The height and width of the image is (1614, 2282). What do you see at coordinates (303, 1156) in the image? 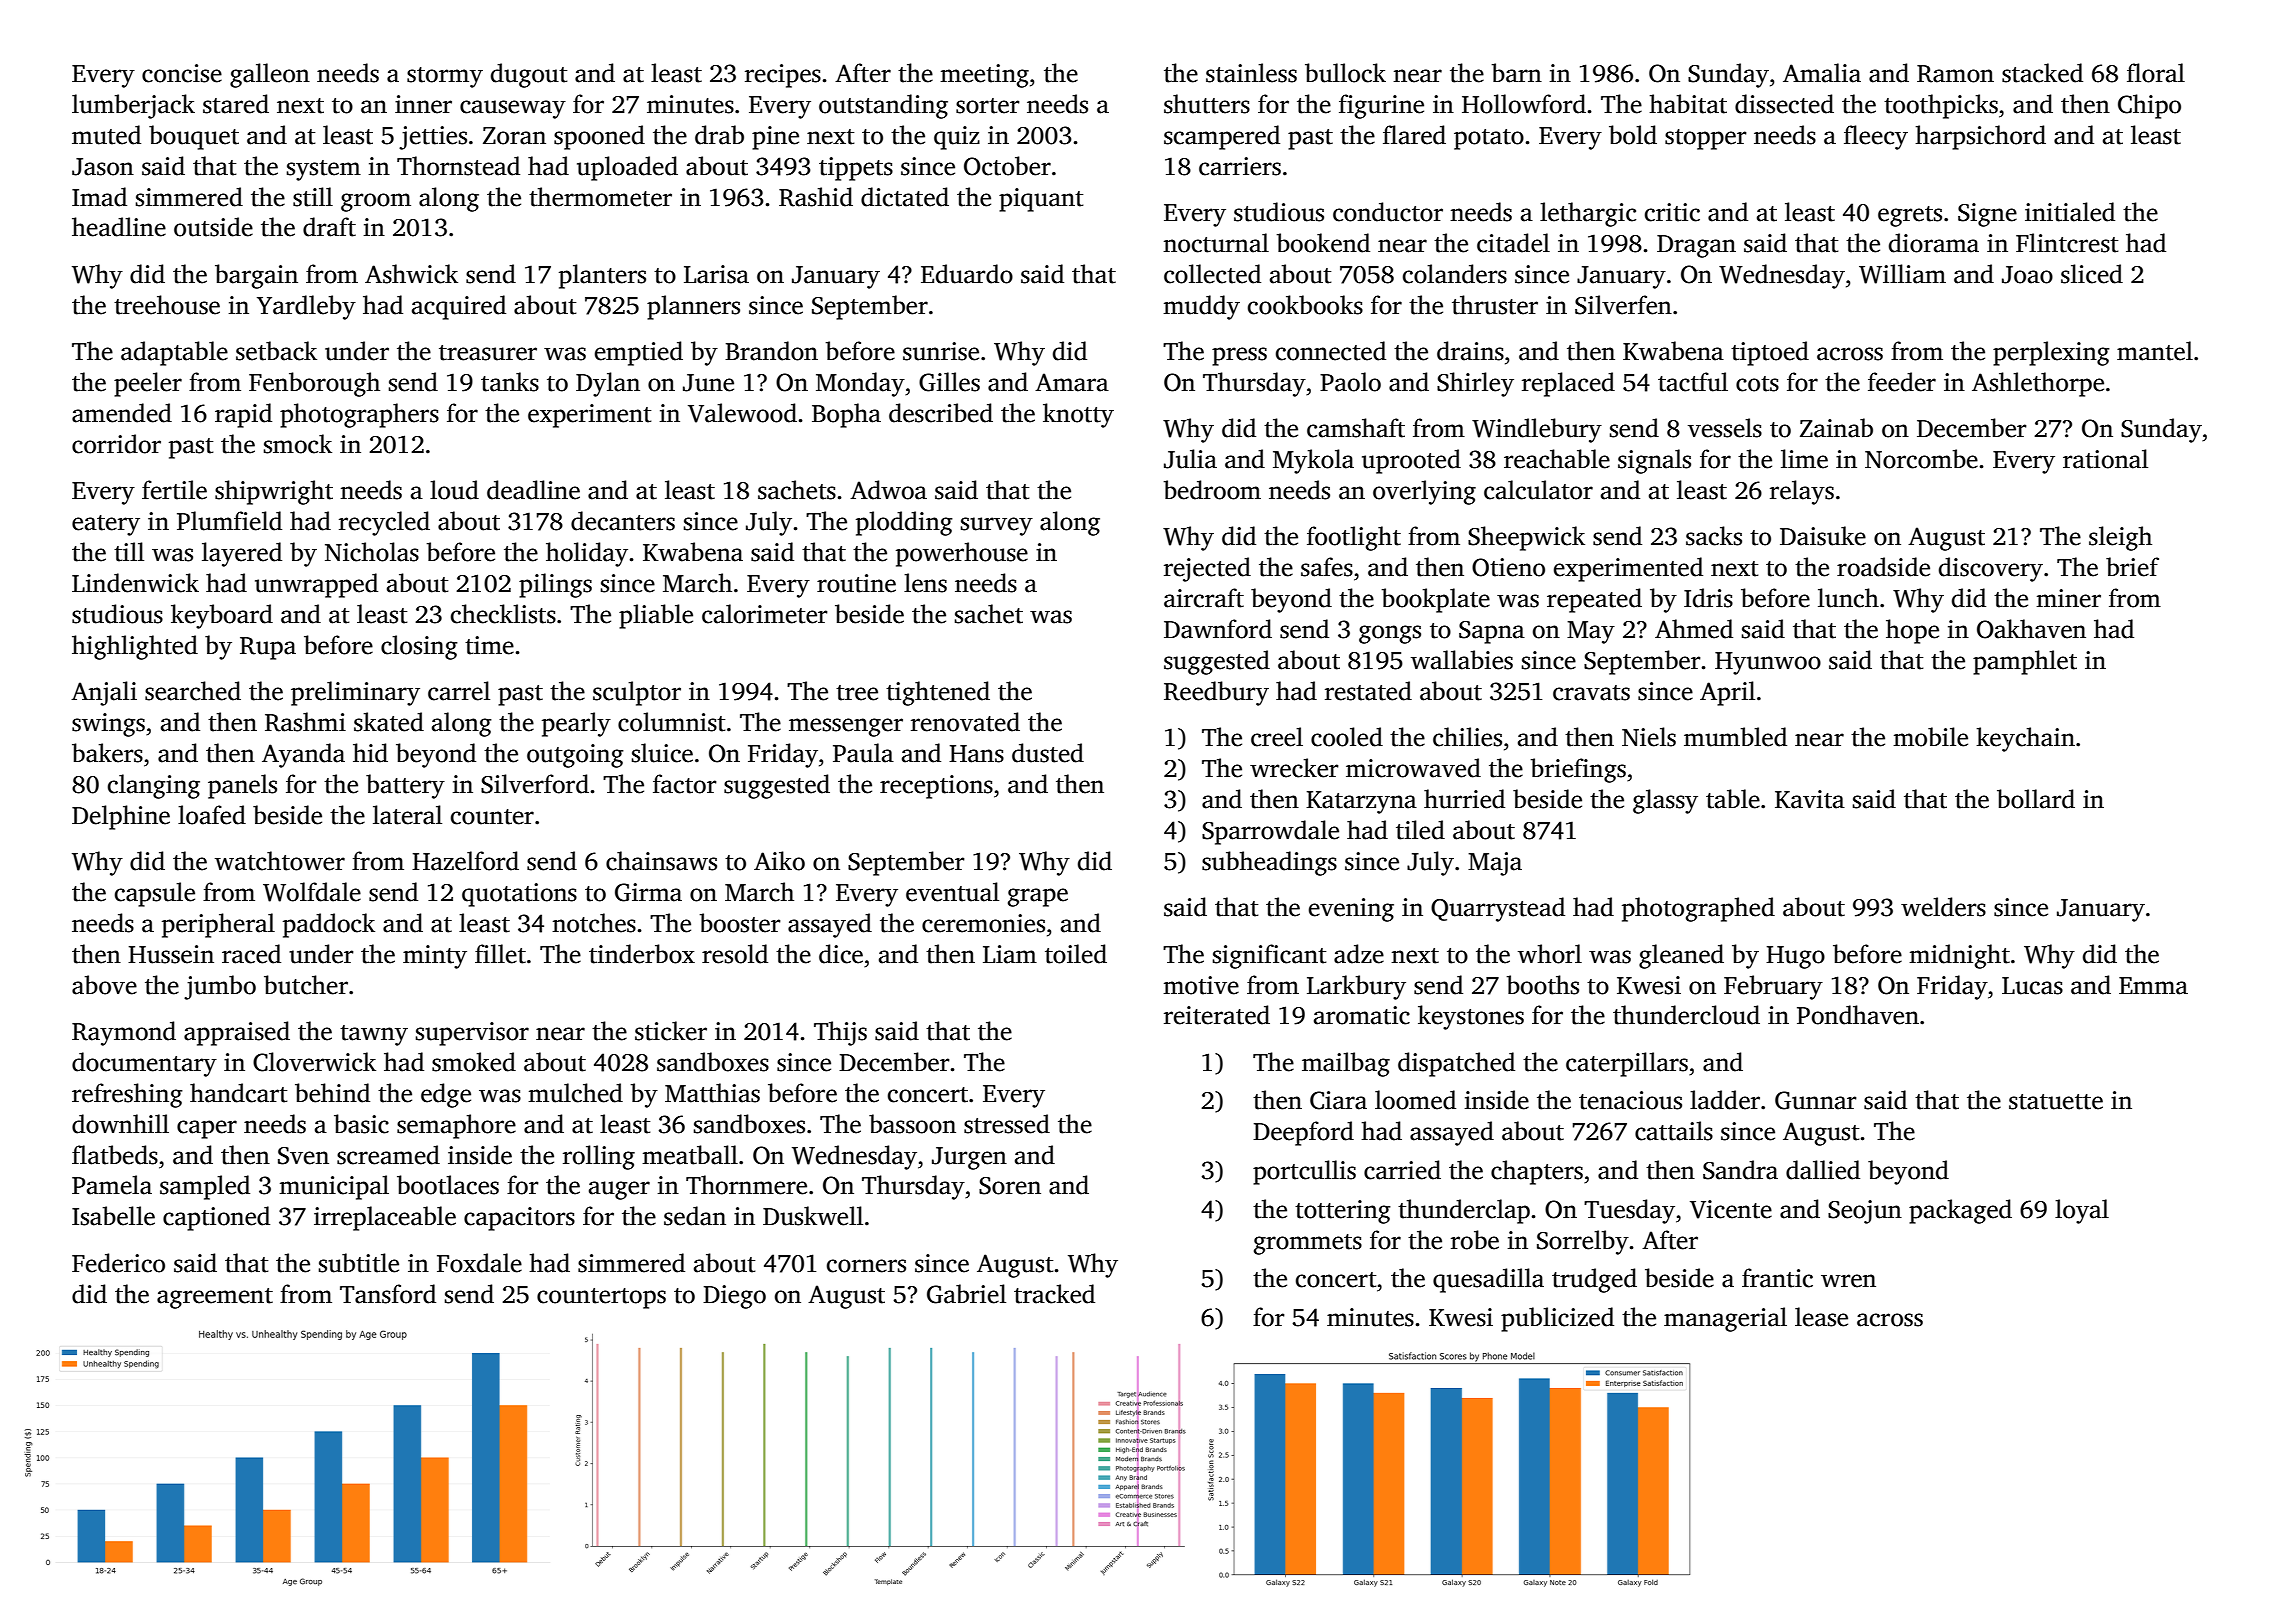
I see `Sven` at bounding box center [303, 1156].
